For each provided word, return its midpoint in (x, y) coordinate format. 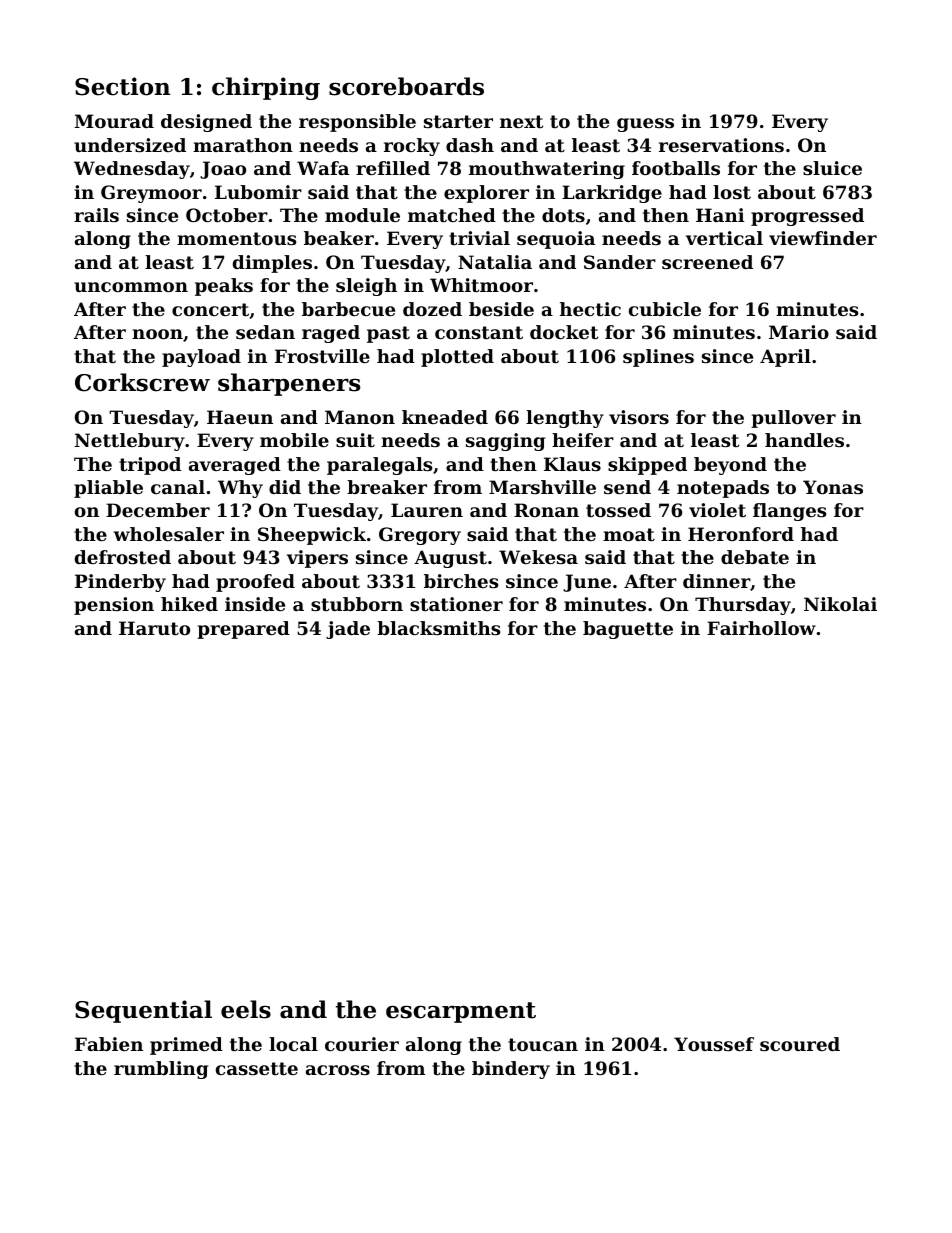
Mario (799, 332)
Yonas (833, 487)
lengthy (565, 419)
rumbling (161, 1070)
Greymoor (151, 194)
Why (240, 489)
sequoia (556, 240)
